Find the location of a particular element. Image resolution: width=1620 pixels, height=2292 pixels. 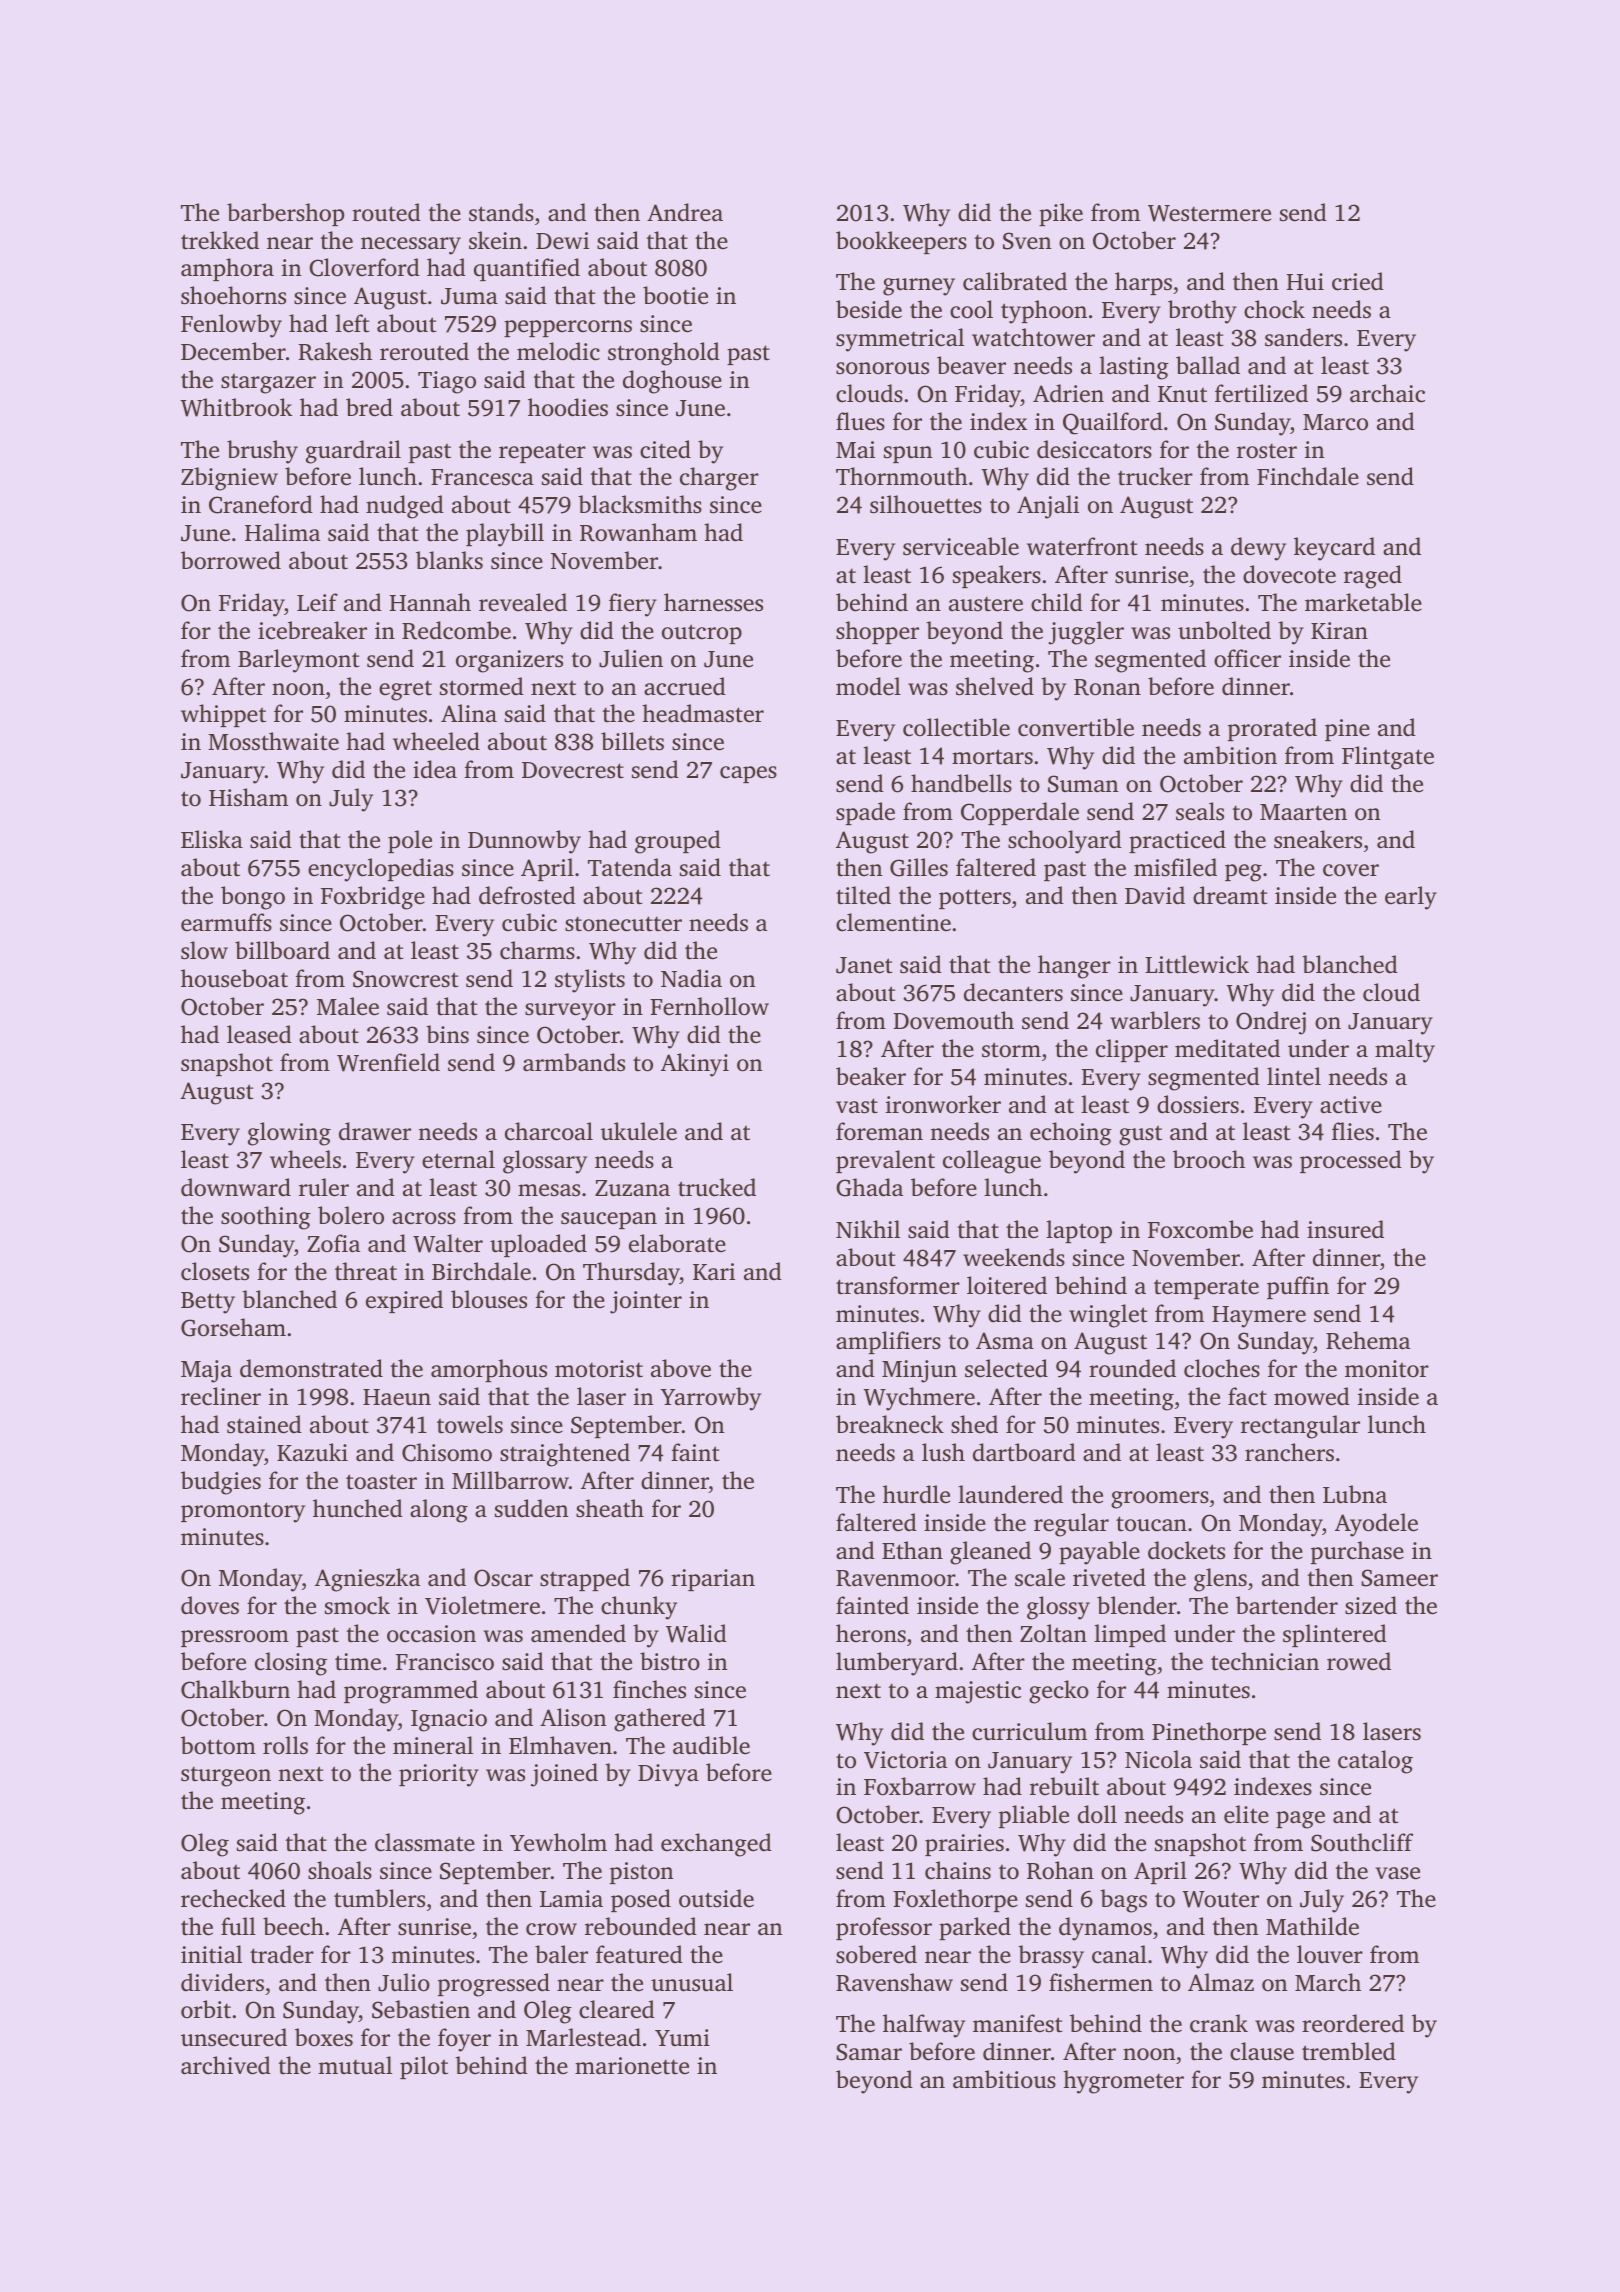

gecko is located at coordinates (1059, 1692).
